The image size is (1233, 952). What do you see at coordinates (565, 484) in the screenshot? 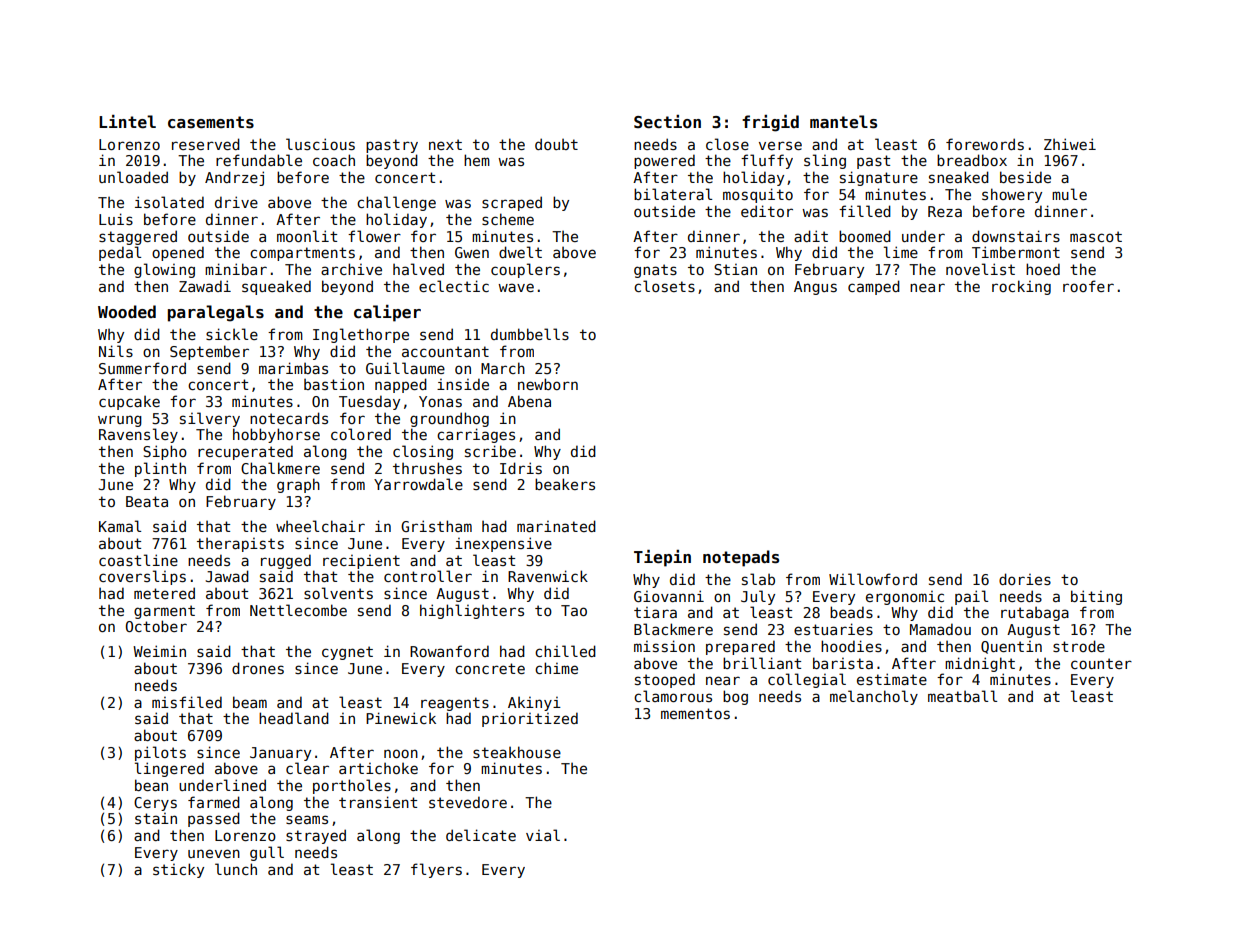
I see `beakers` at bounding box center [565, 484].
